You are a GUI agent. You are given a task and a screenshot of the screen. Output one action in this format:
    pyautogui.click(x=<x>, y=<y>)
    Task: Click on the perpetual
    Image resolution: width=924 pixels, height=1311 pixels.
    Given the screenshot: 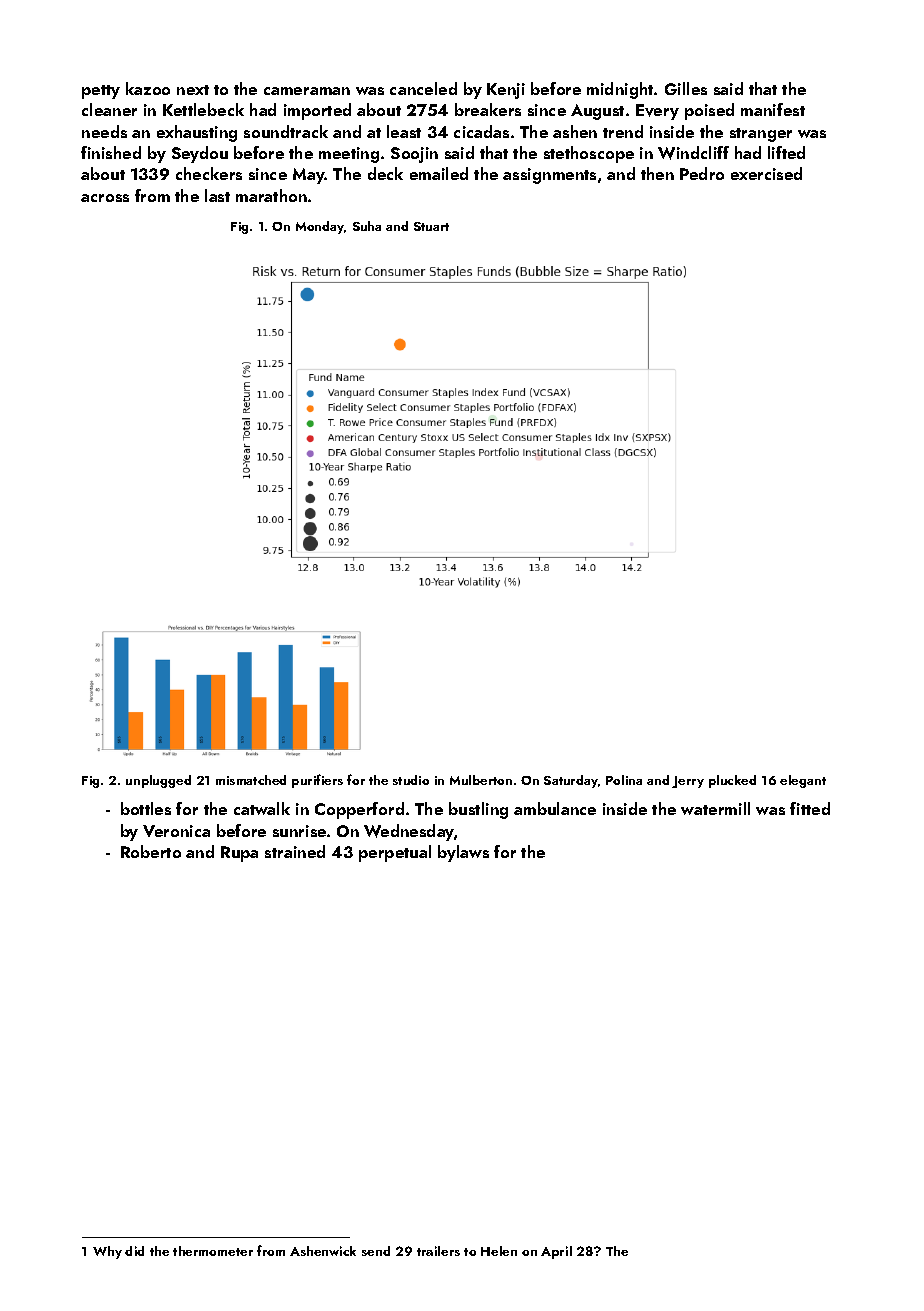 What is the action you would take?
    pyautogui.click(x=395, y=853)
